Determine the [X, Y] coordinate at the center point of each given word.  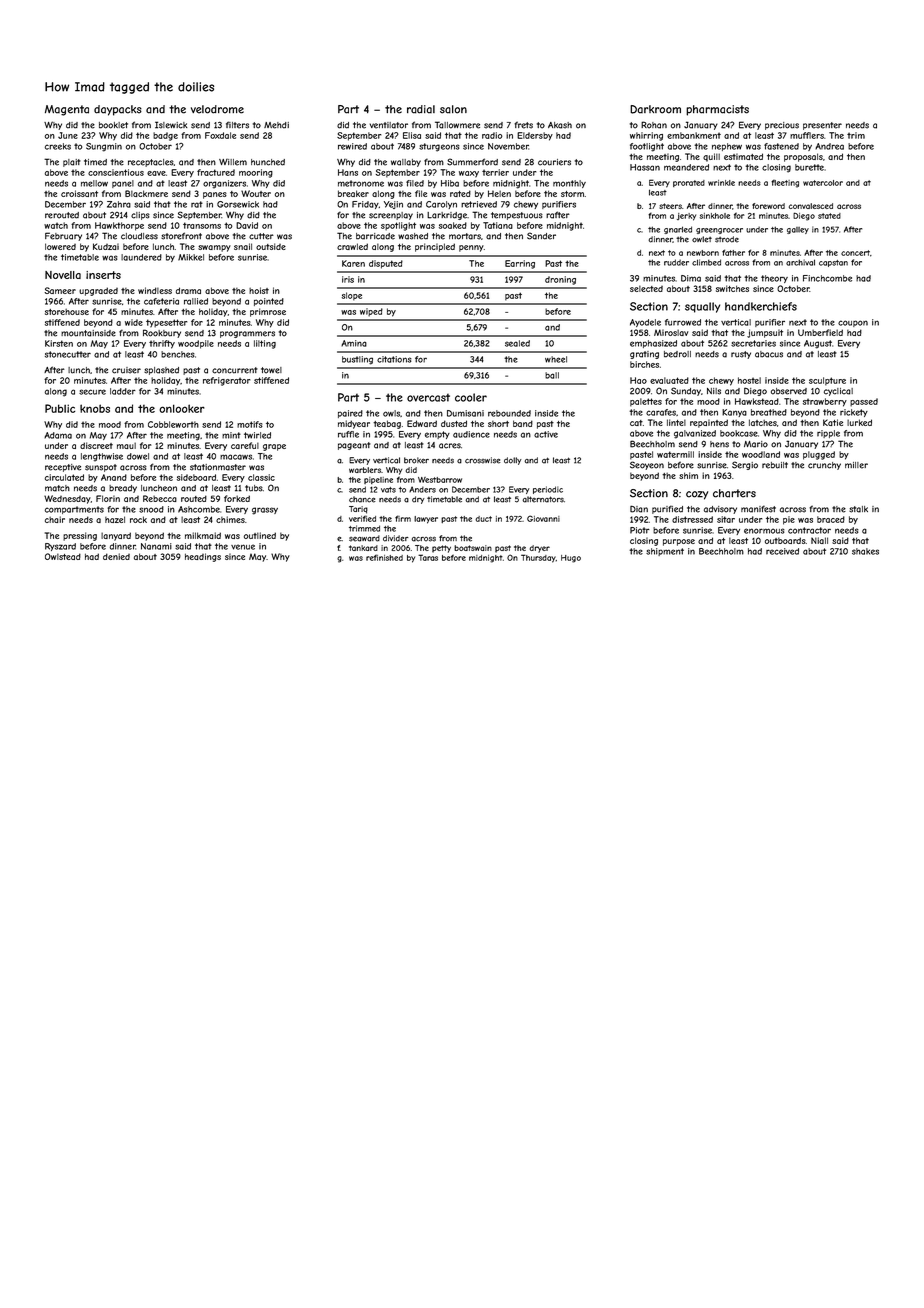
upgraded [98, 291]
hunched [268, 162]
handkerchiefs [761, 306]
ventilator [389, 125]
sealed [517, 343]
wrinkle [721, 183]
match [57, 488]
